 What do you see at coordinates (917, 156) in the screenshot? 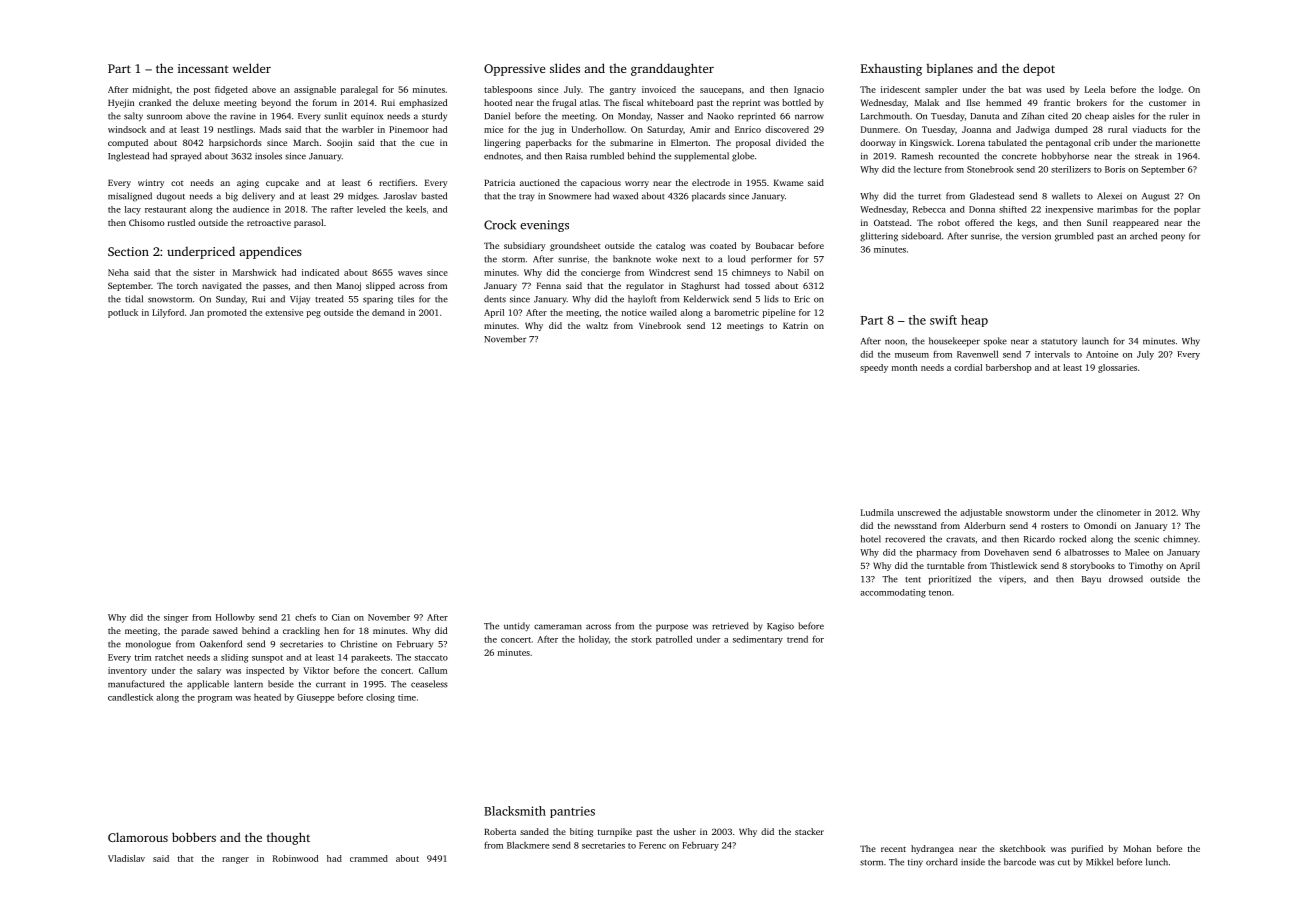
I see `Ramesh` at bounding box center [917, 156].
